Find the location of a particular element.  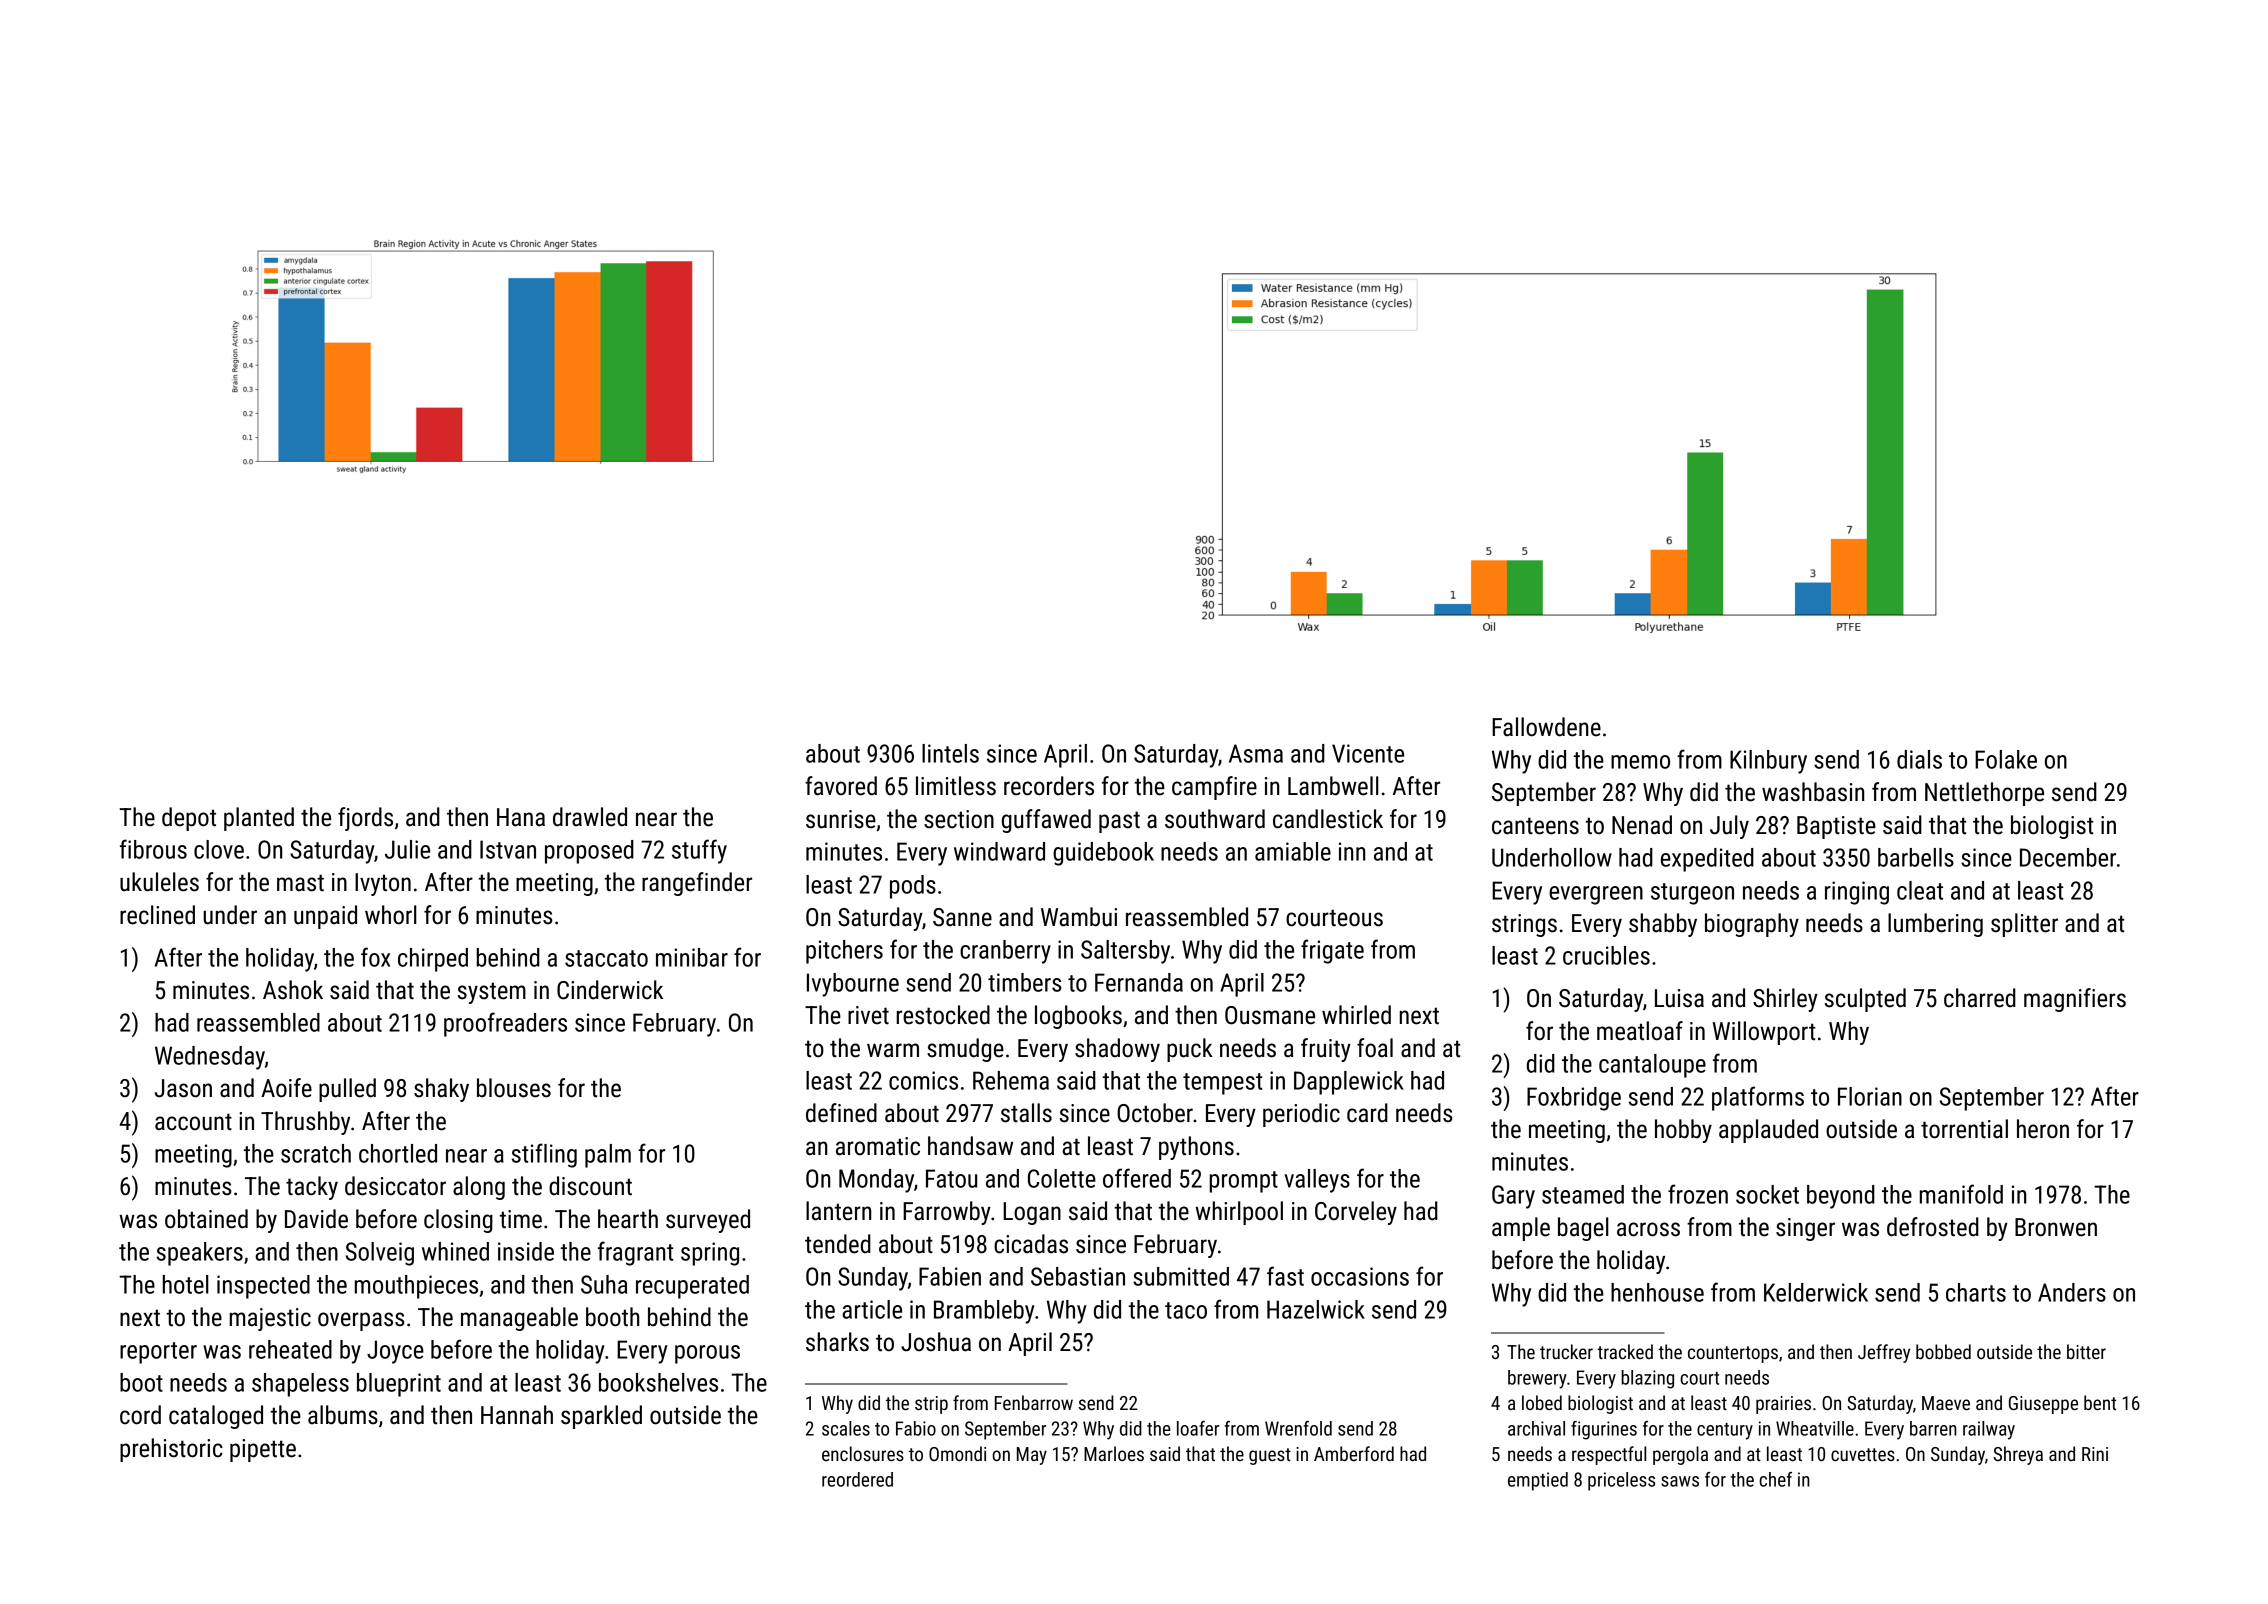

defined is located at coordinates (841, 1113).
